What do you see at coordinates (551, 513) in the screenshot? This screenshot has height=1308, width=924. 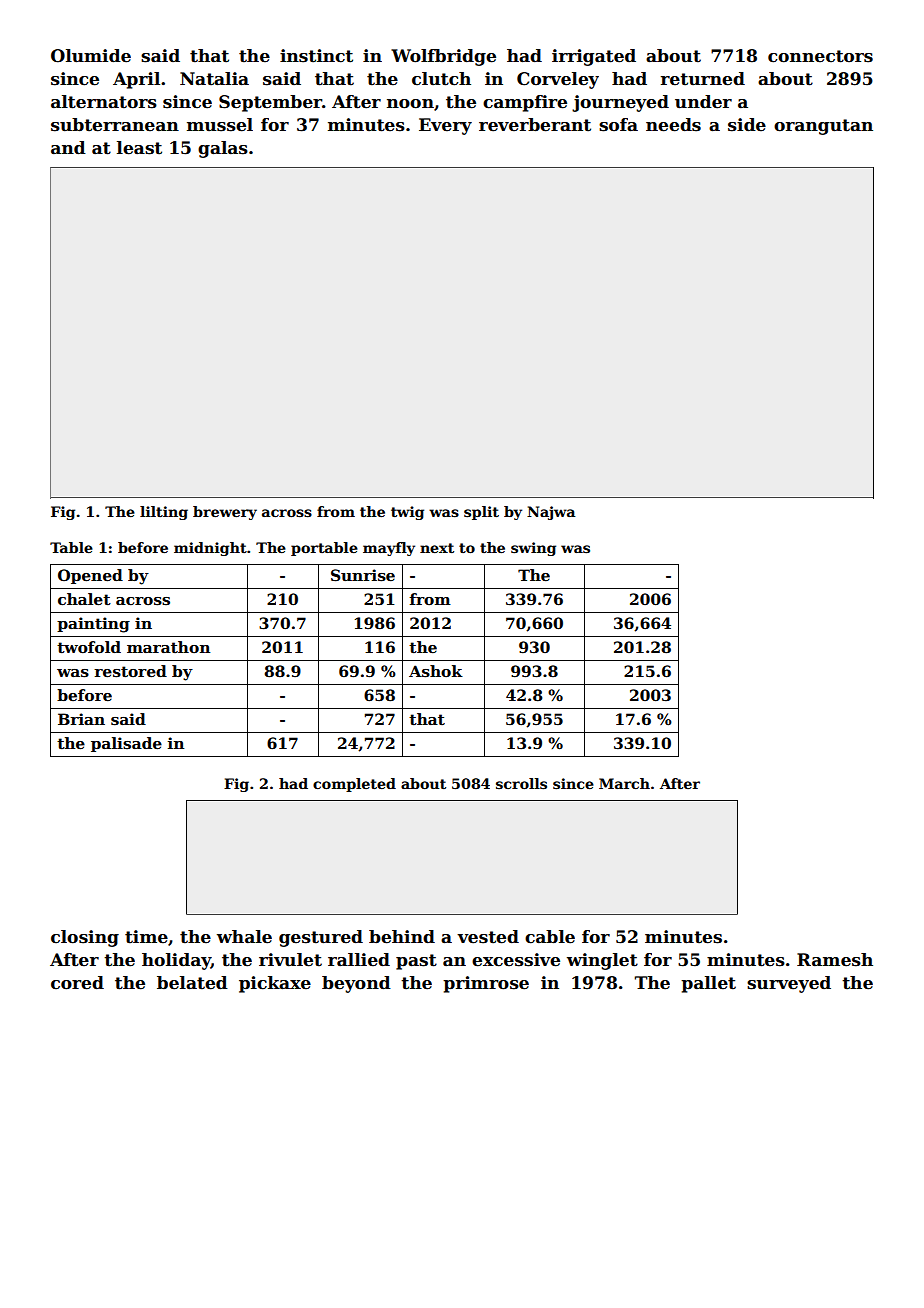 I see `Najwa` at bounding box center [551, 513].
